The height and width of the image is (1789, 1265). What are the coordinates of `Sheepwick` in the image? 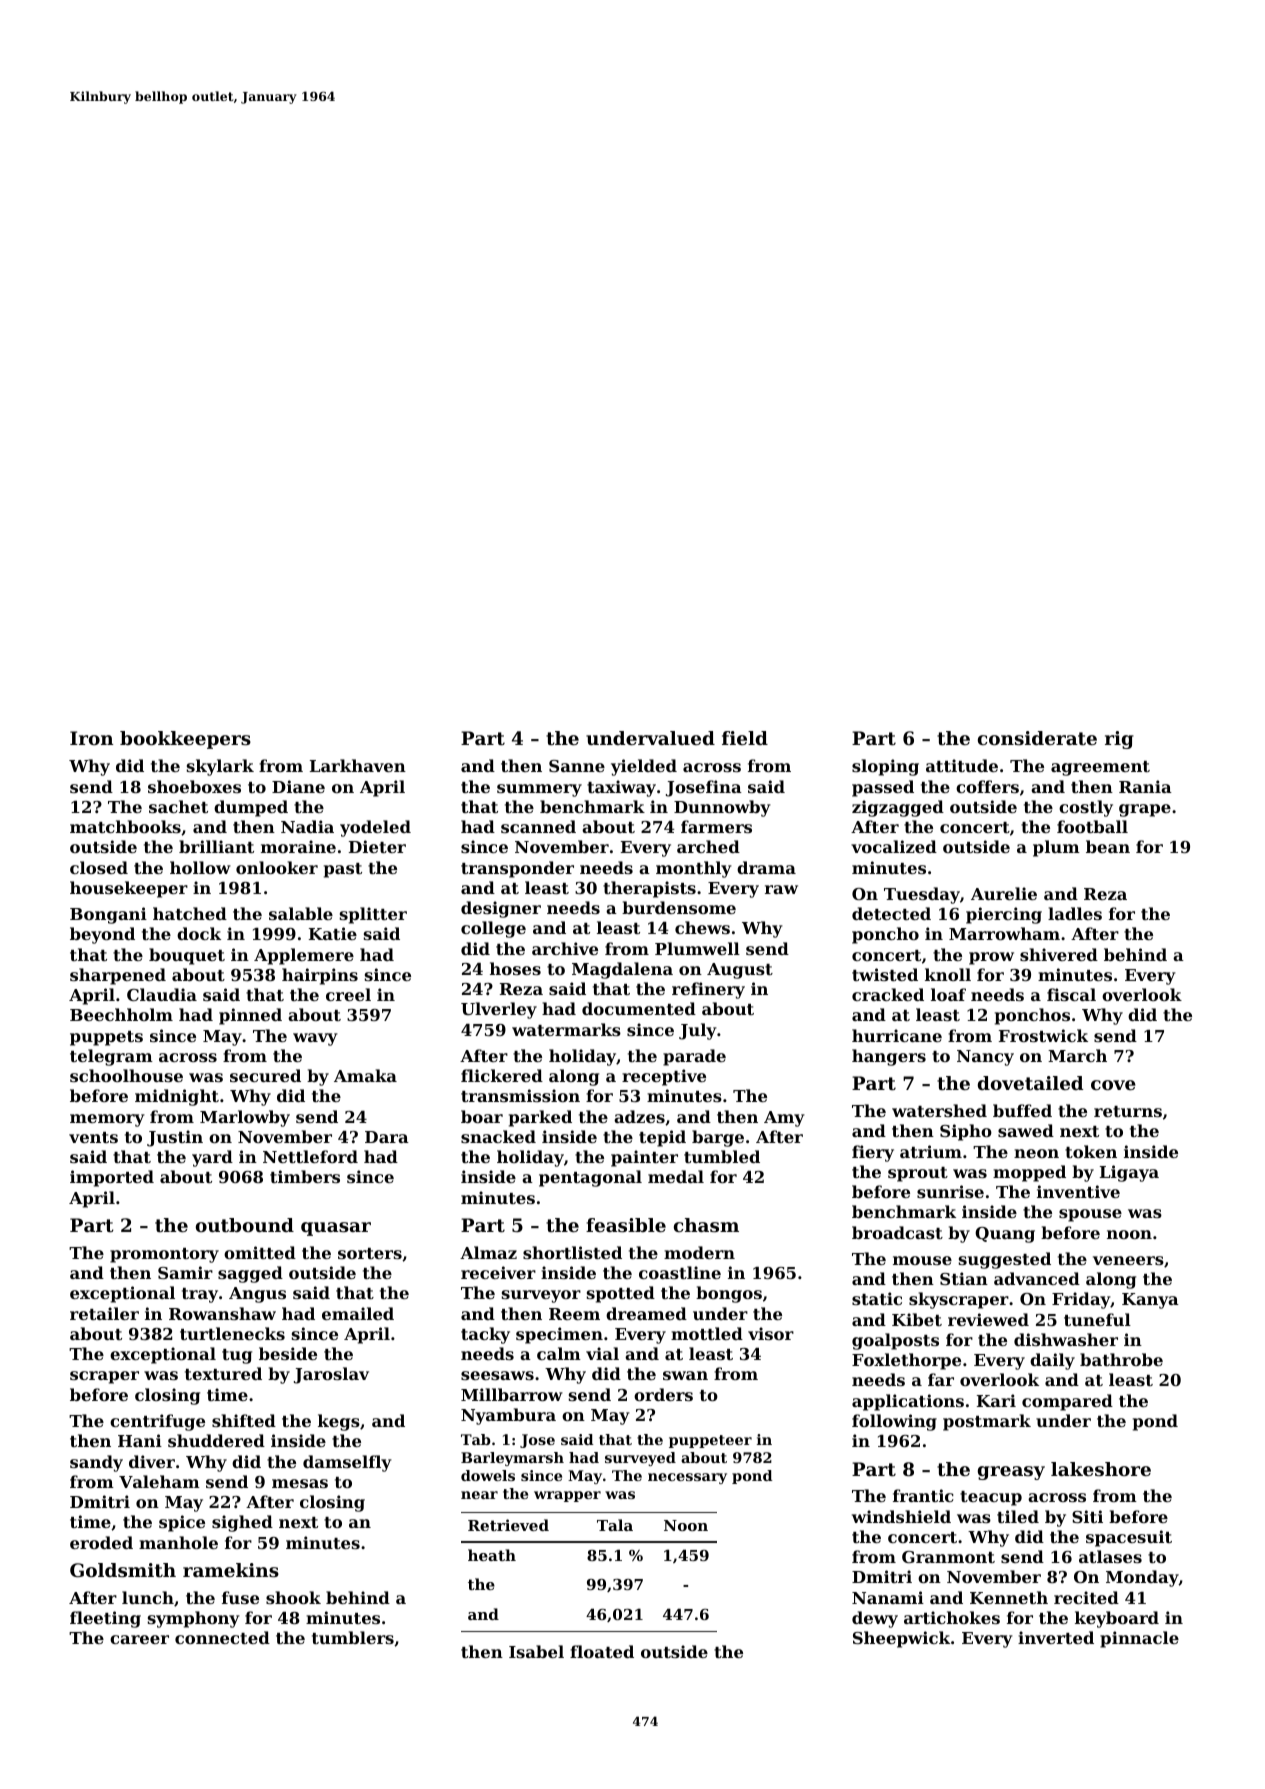 It's located at (901, 1639).
